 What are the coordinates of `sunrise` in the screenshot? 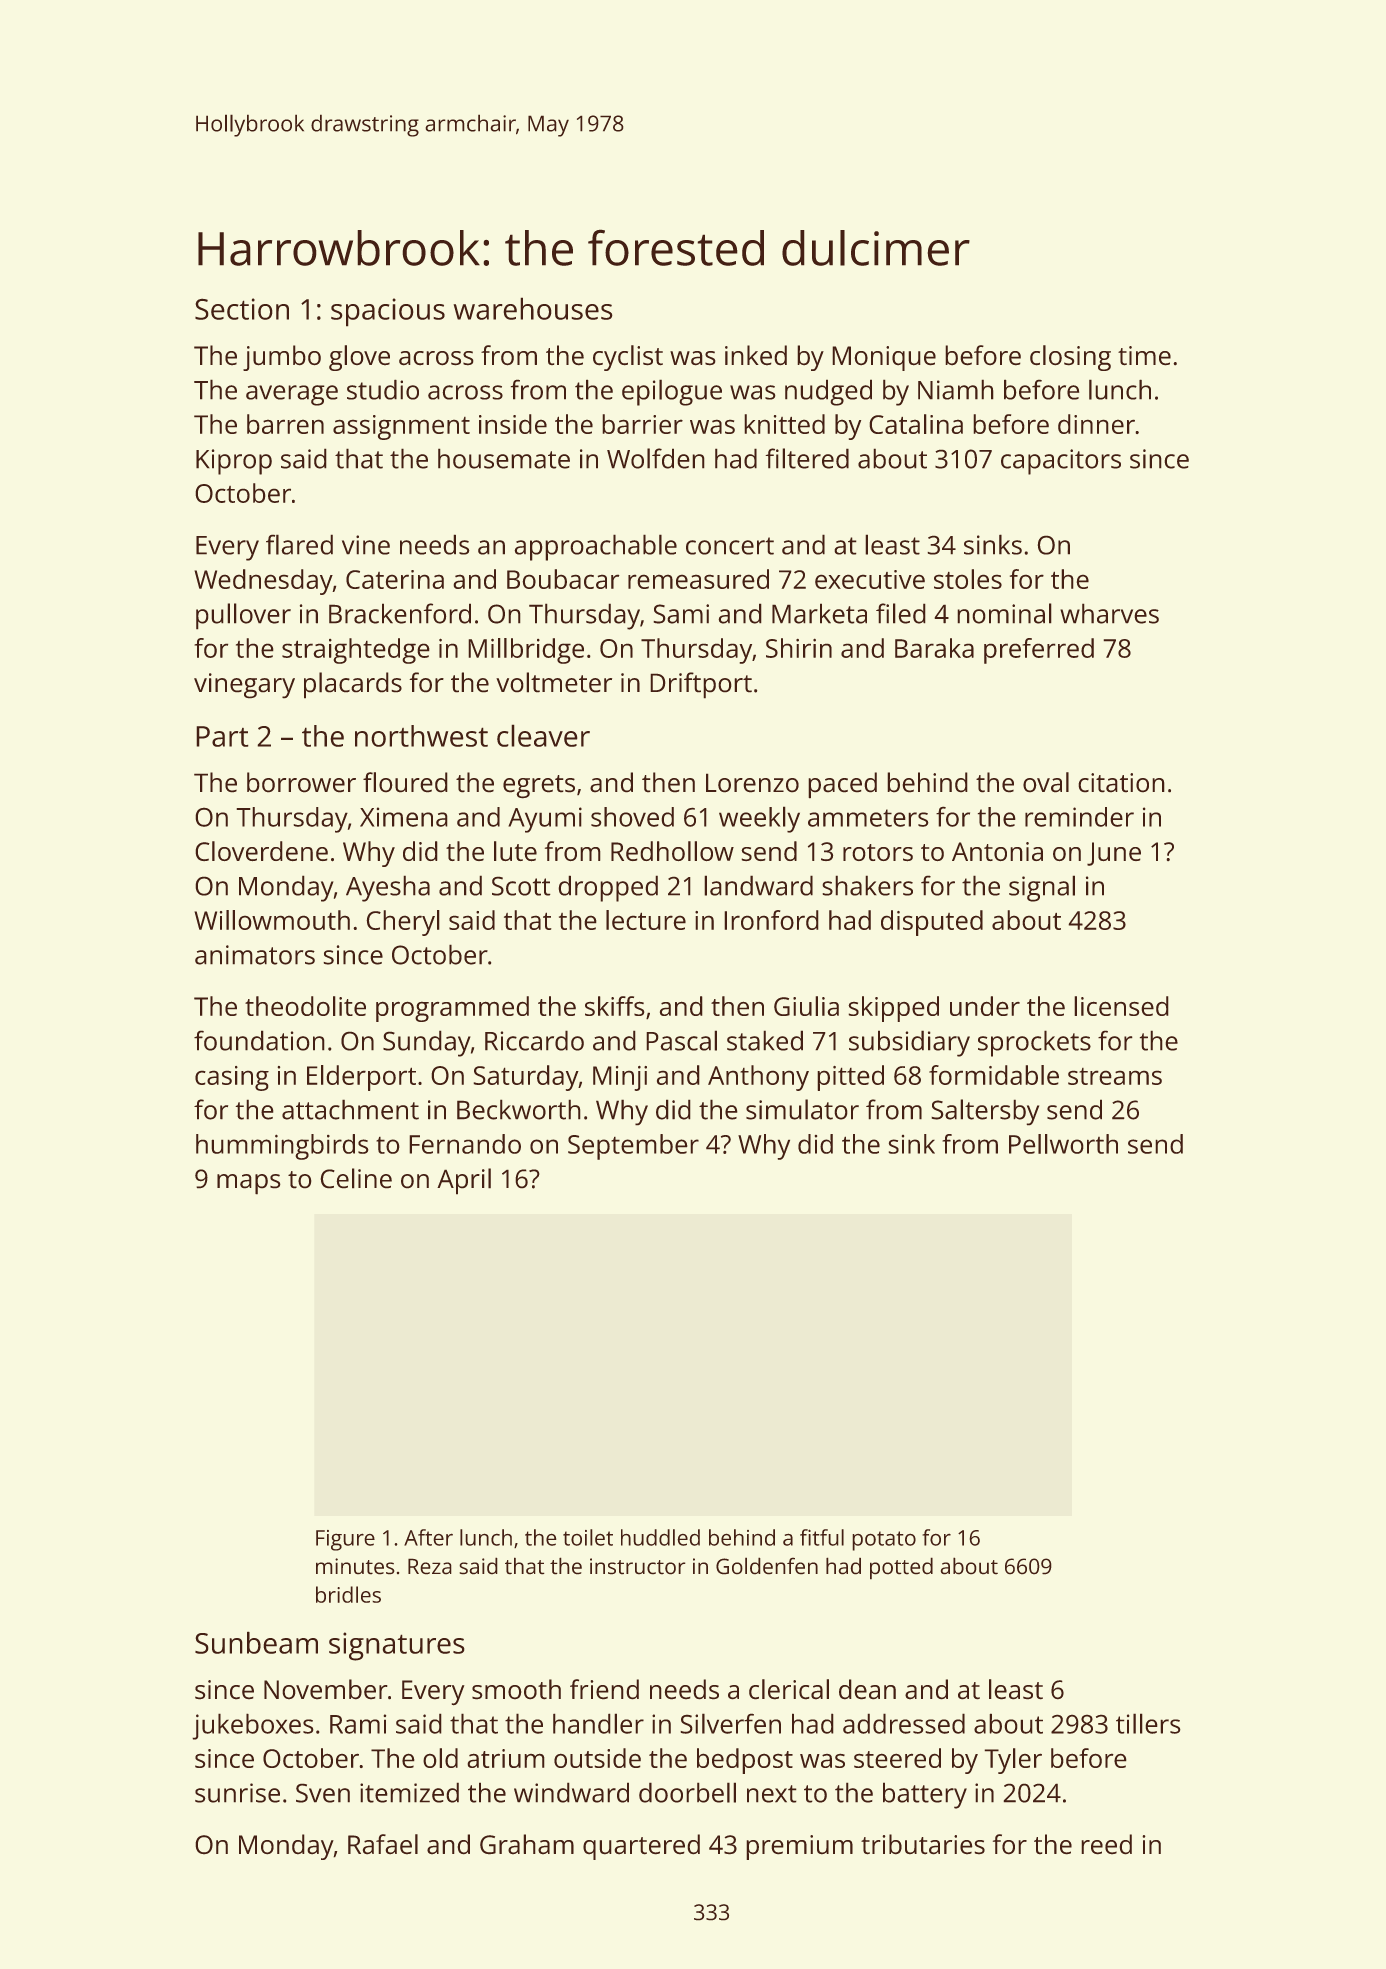 It's located at (237, 1793).
